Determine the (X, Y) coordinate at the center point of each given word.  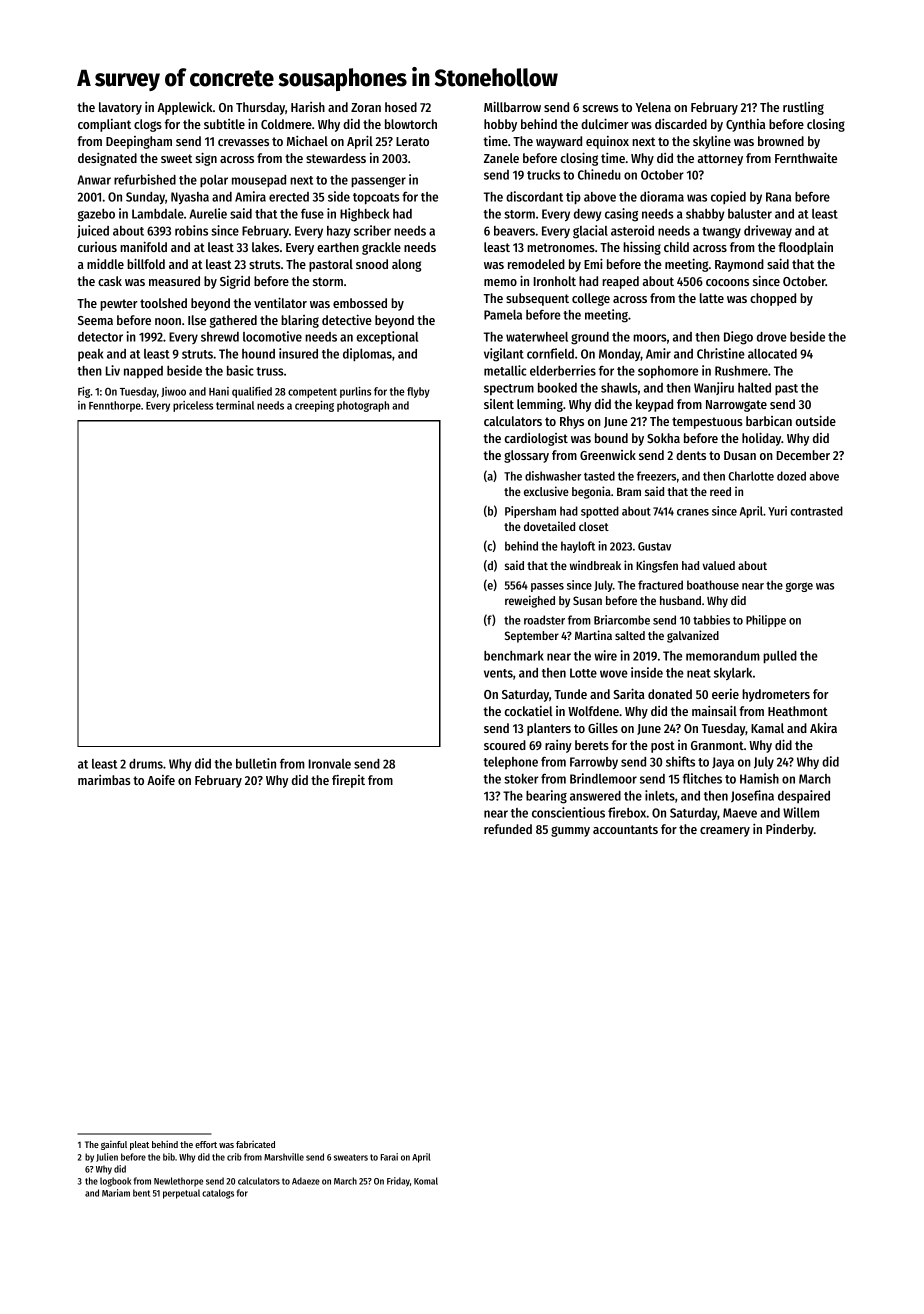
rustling (803, 108)
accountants (625, 829)
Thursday (260, 108)
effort (206, 1144)
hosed (401, 107)
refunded (508, 829)
